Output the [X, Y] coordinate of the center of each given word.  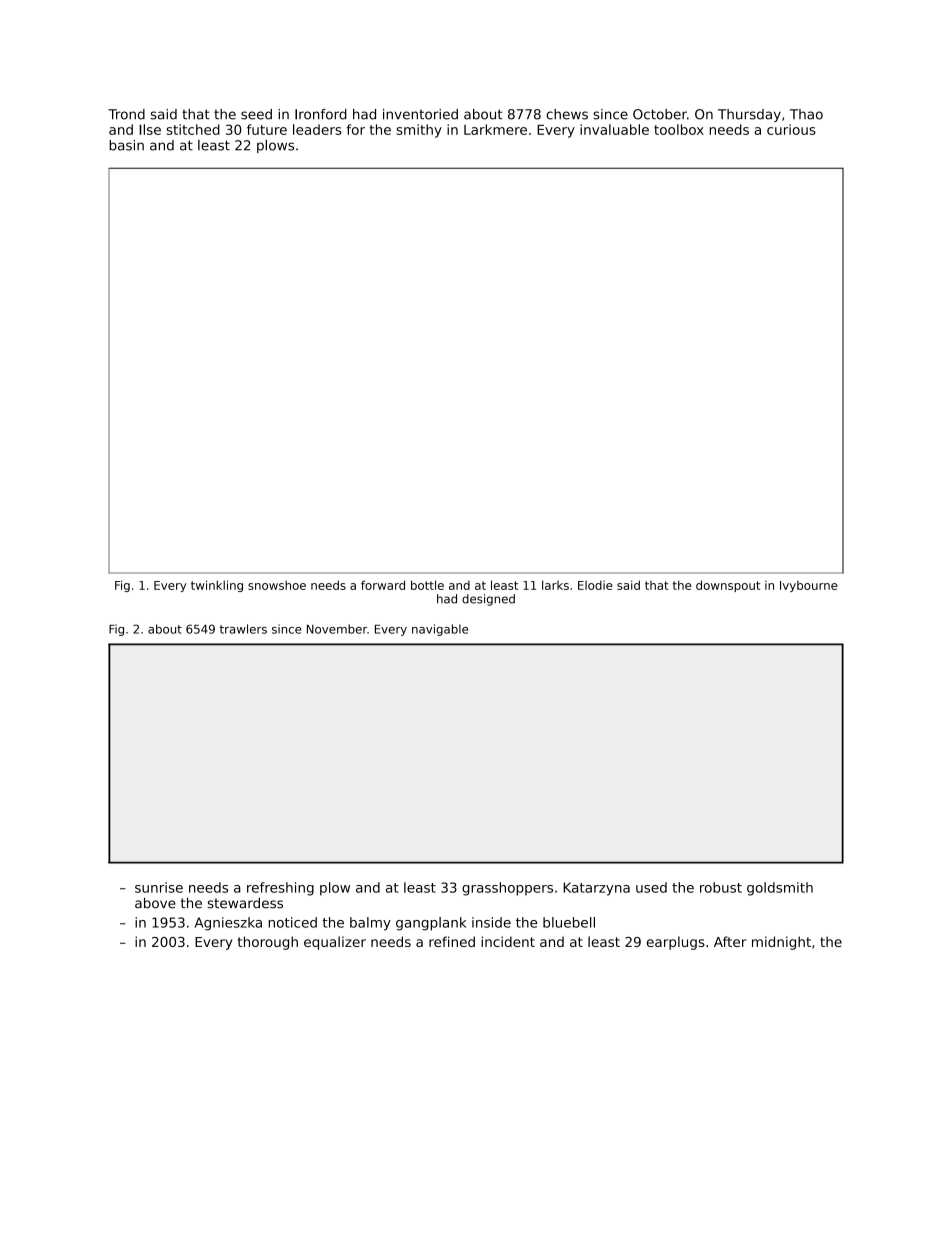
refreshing [280, 889]
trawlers [243, 629]
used [651, 887]
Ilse [150, 129]
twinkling [217, 586]
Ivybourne [809, 586]
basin [126, 145]
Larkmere [495, 129]
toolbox [679, 129]
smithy [419, 131]
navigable [440, 630]
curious [791, 129]
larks [555, 585]
